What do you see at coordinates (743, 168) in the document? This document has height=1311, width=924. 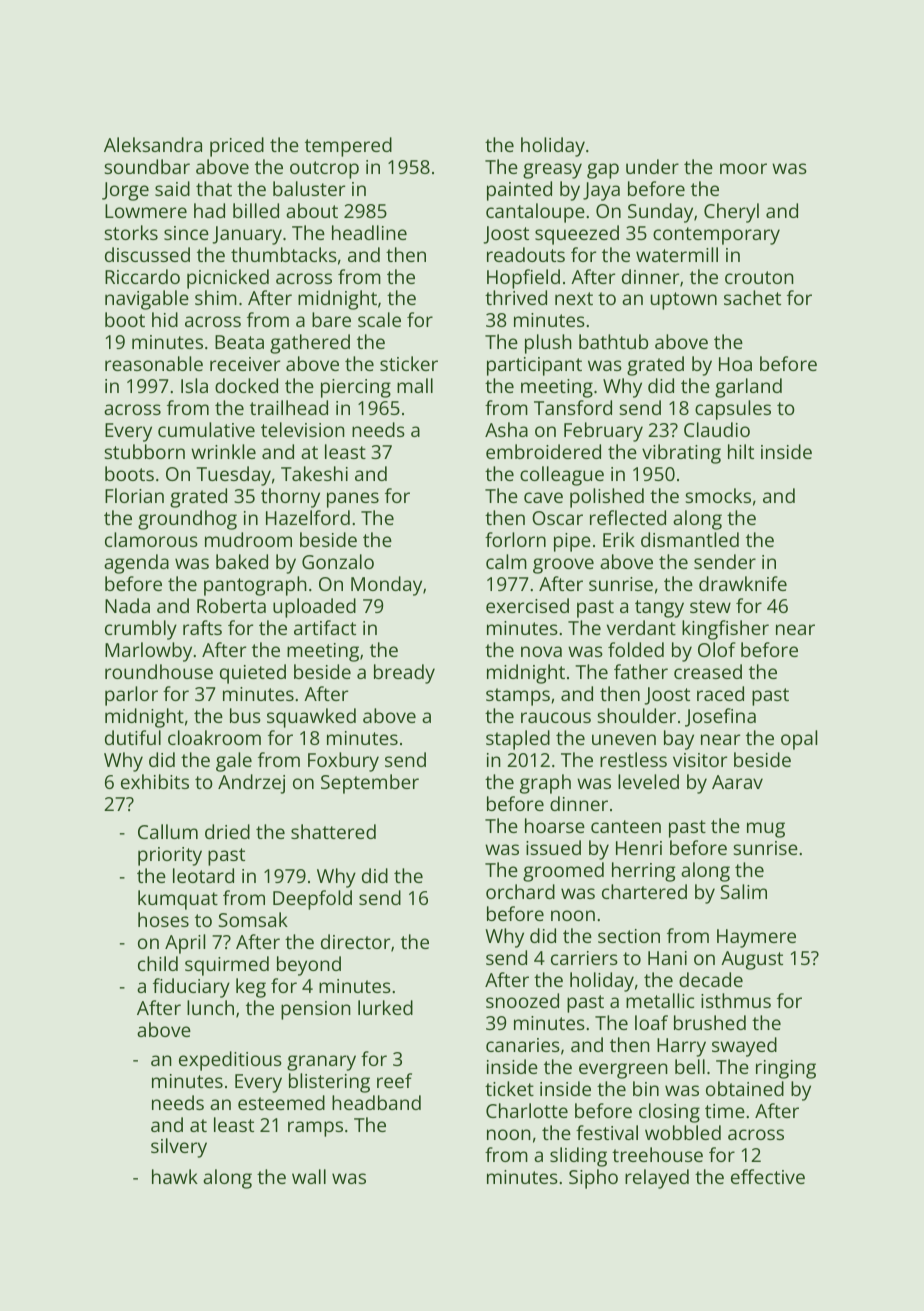 I see `moor` at bounding box center [743, 168].
